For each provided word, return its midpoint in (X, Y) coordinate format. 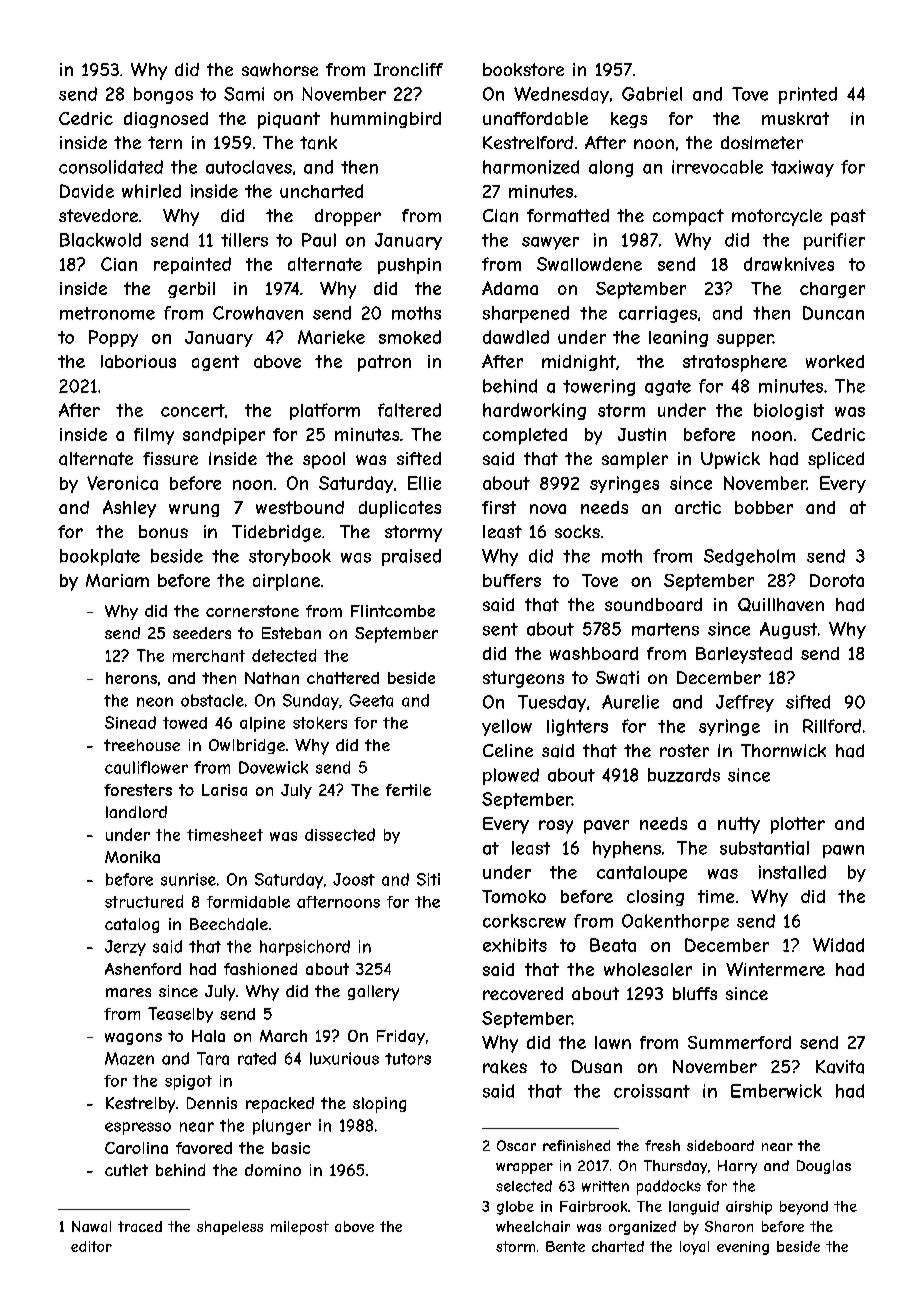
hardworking (534, 411)
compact (688, 217)
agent (215, 363)
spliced (836, 460)
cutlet (126, 1170)
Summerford (739, 1042)
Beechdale (229, 924)
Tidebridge (276, 533)
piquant (289, 120)
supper (745, 340)
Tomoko (514, 896)
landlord (136, 812)
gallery (373, 993)
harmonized (531, 167)
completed (525, 436)
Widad (838, 945)
